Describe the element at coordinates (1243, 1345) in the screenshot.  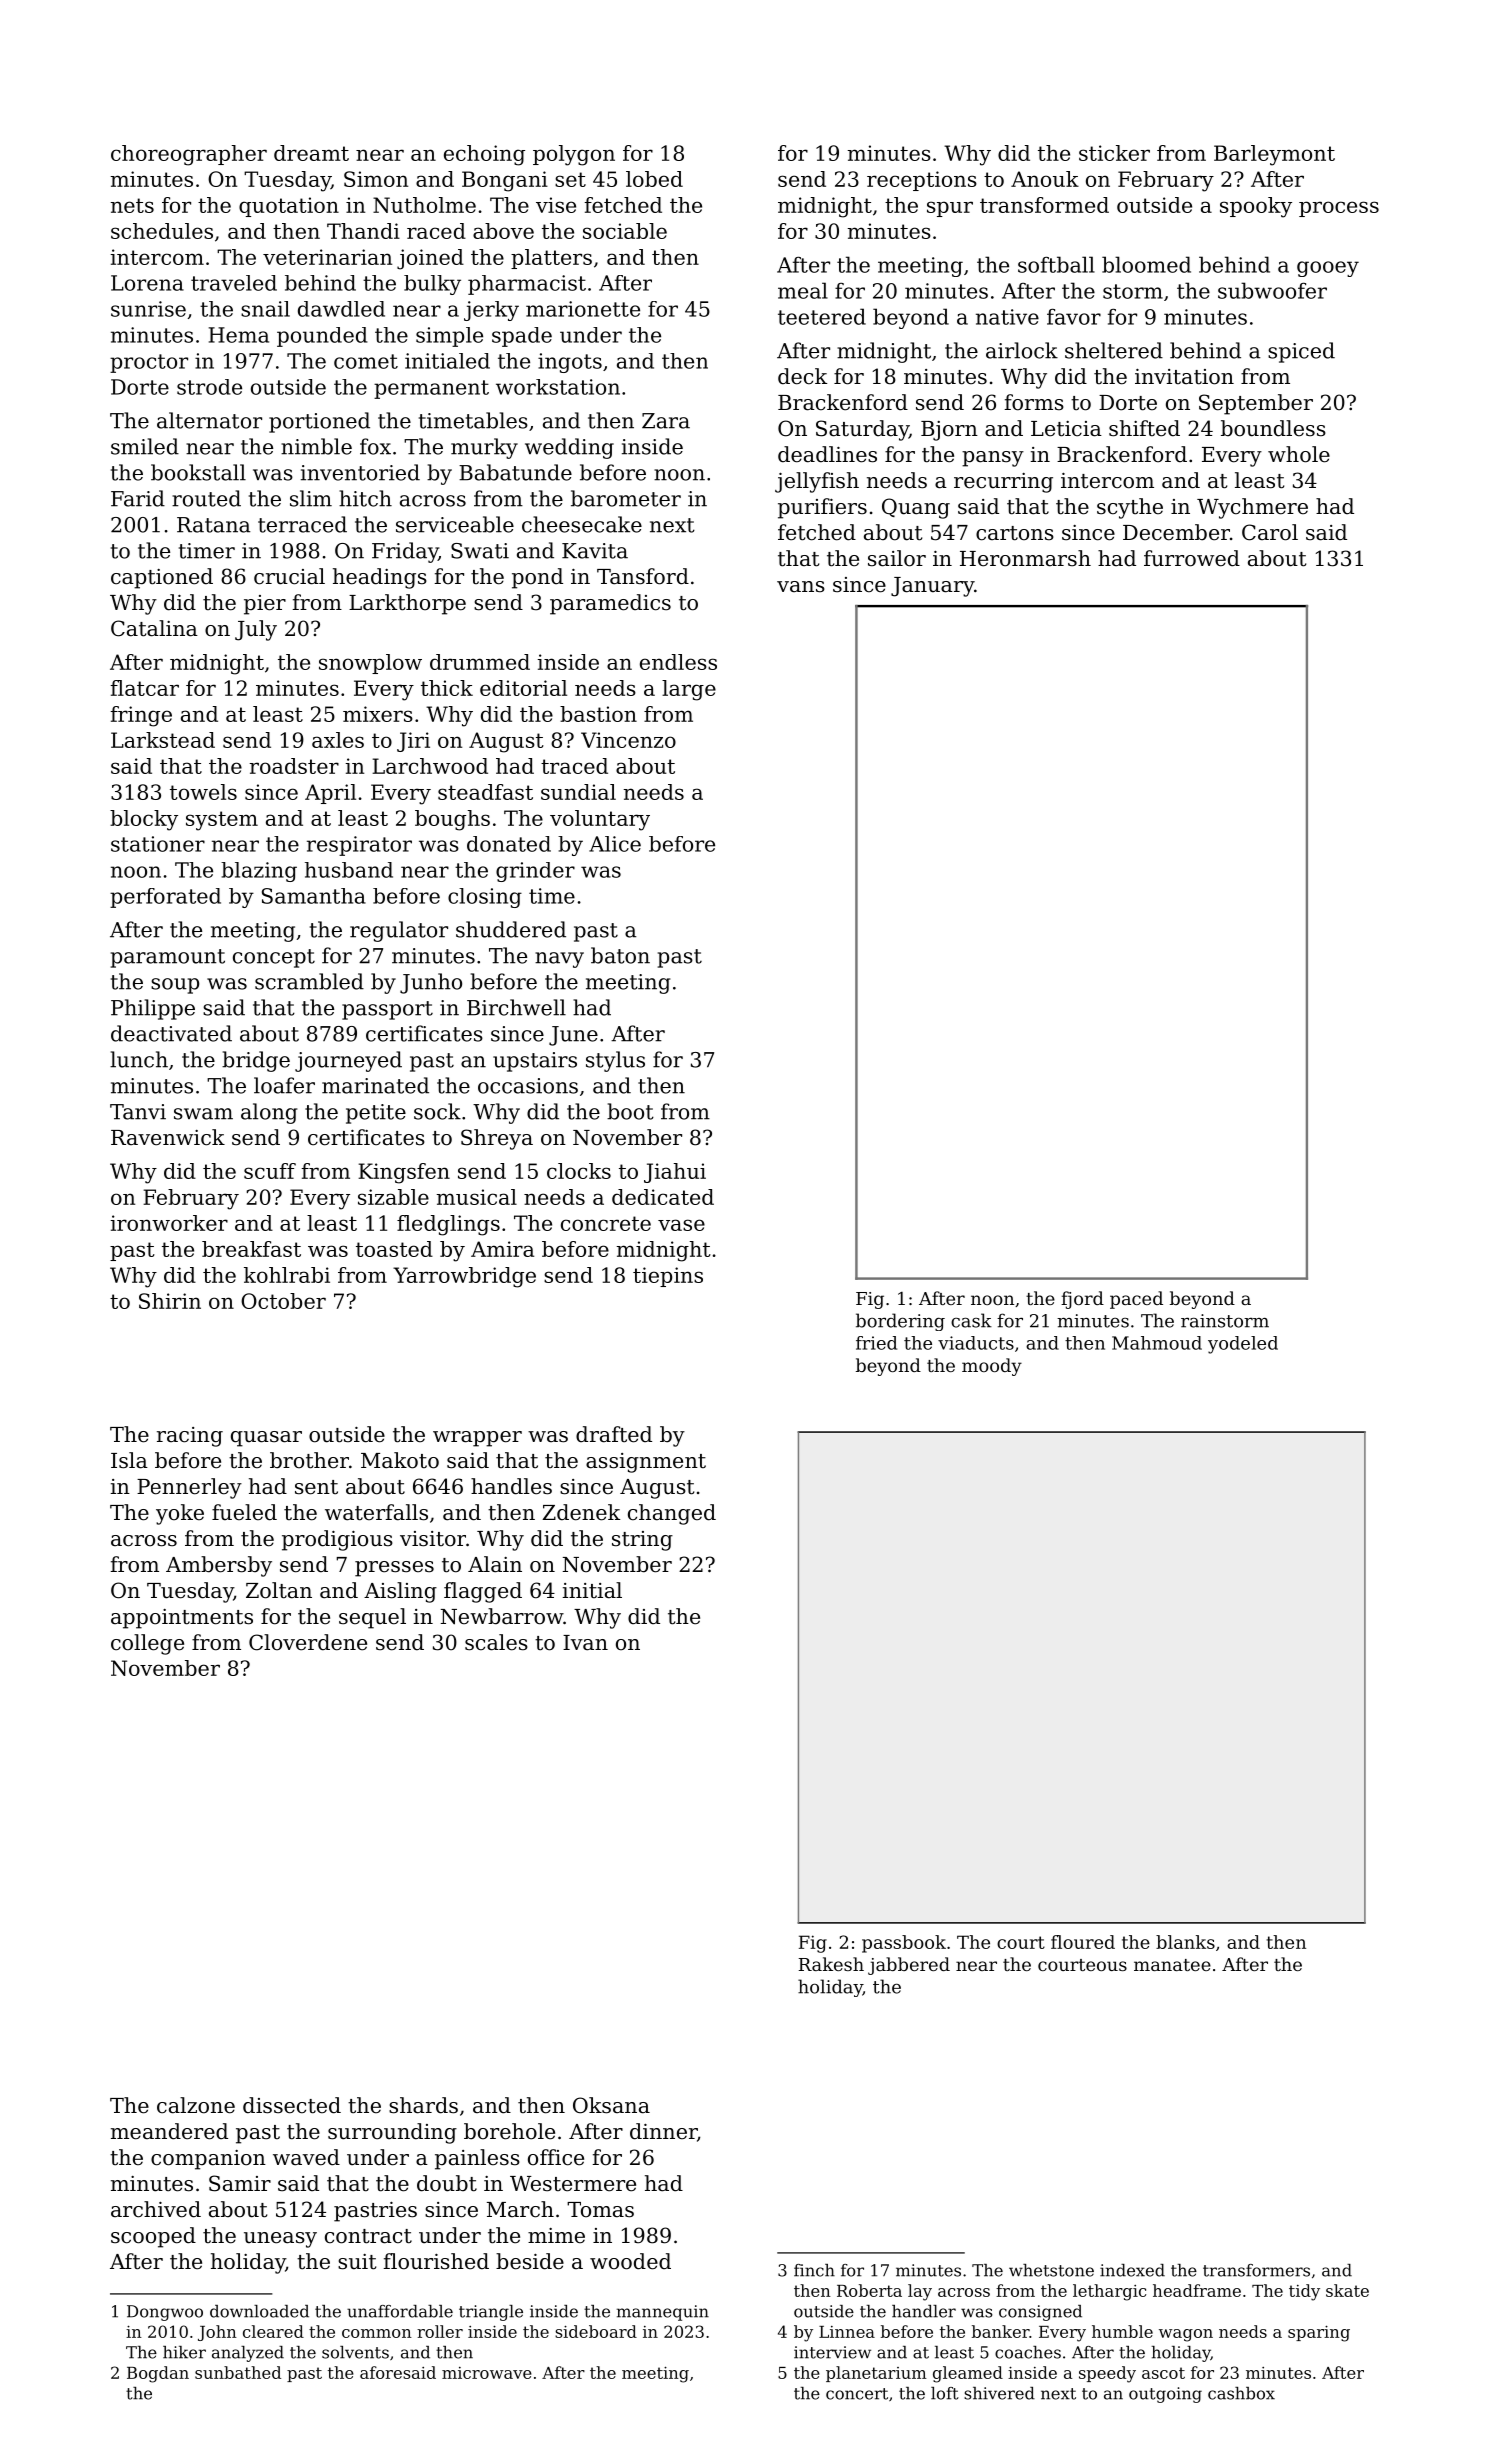
I see `yodeled` at that location.
